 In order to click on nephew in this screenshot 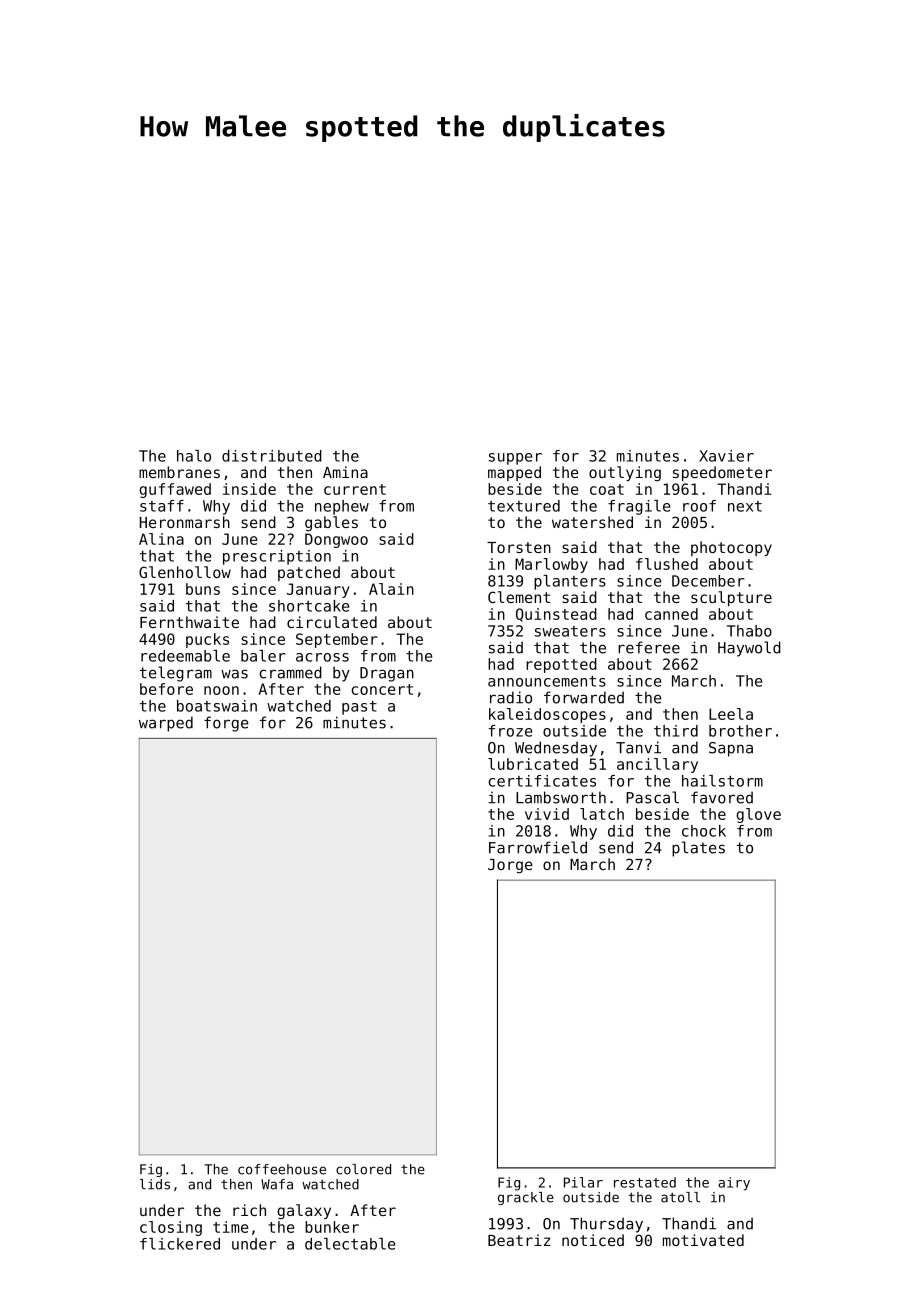, I will do `click(342, 507)`.
